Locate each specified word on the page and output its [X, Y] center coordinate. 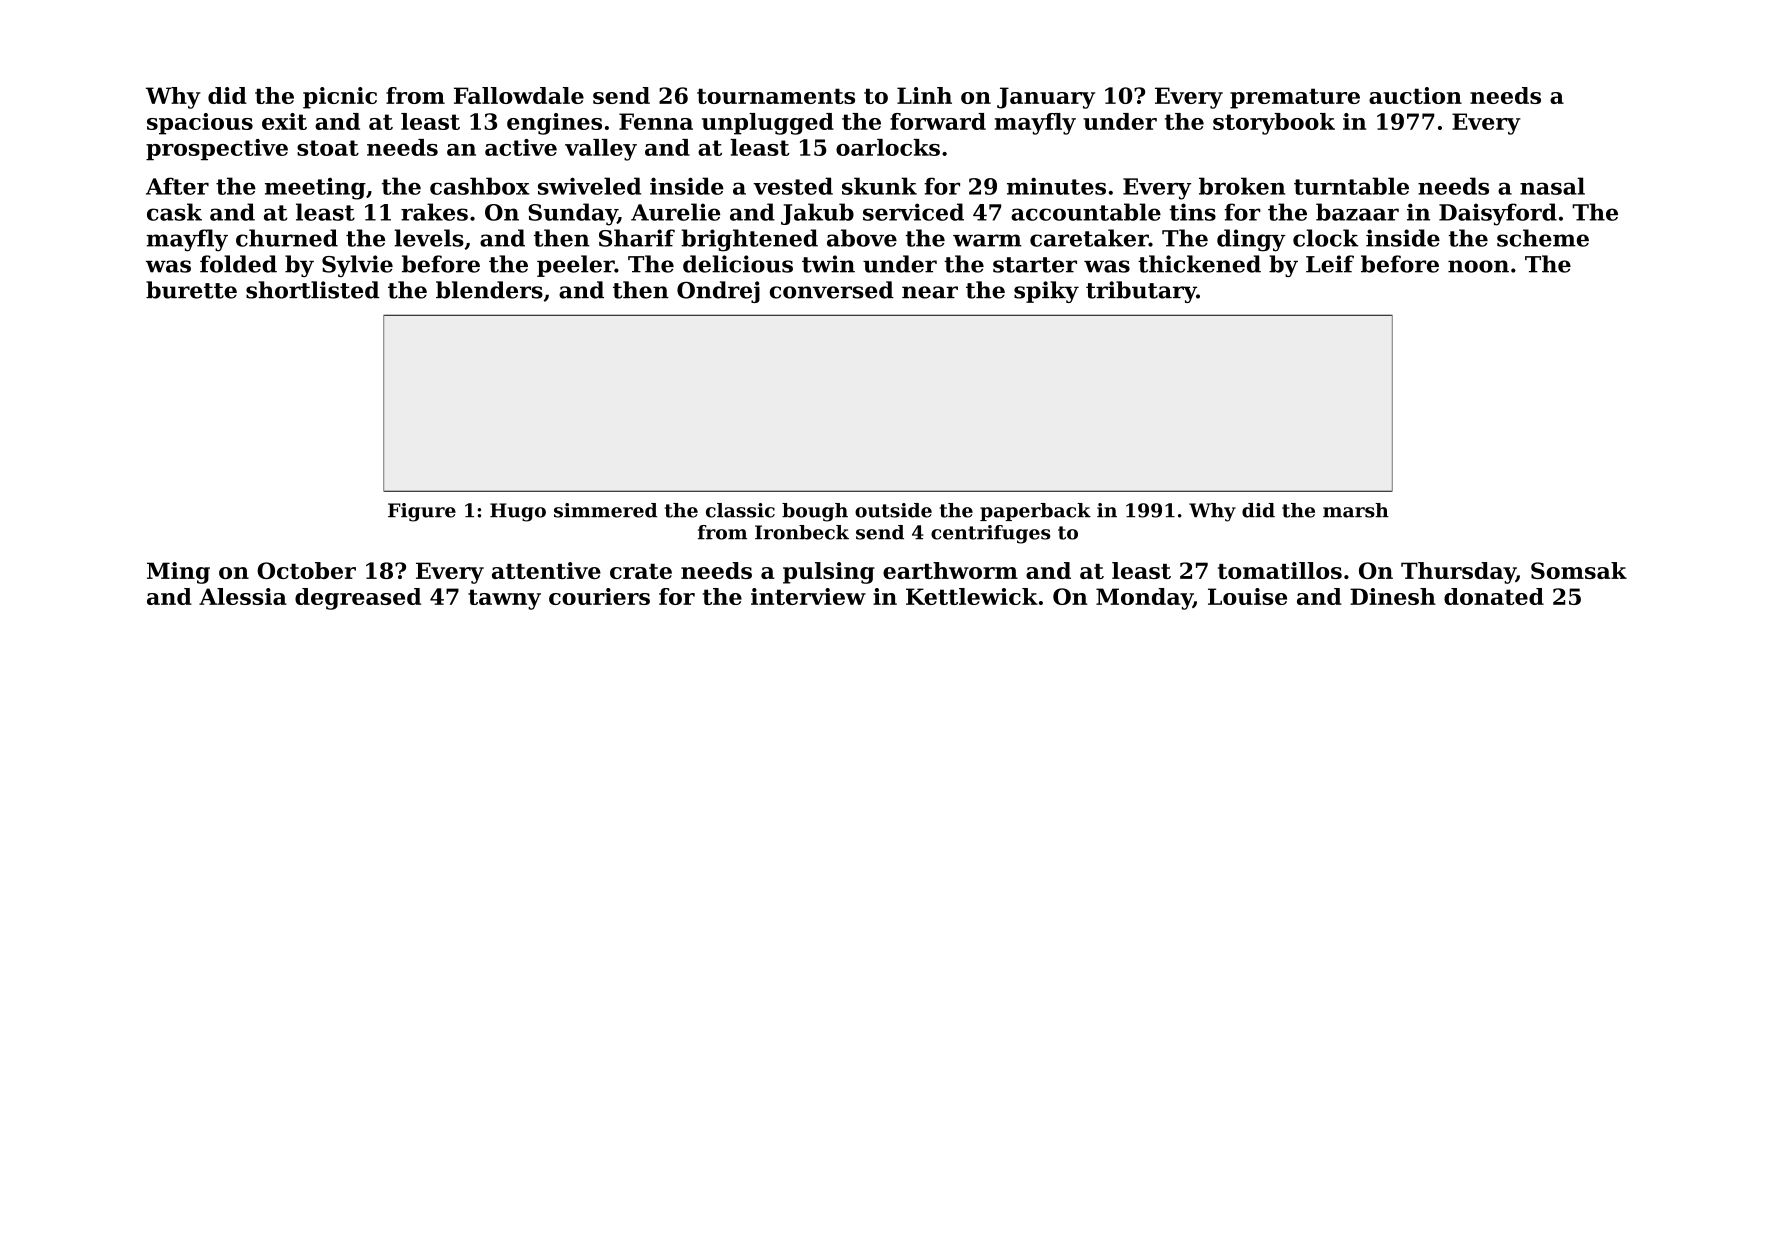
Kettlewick [972, 596]
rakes [434, 212]
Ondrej [718, 292]
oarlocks [888, 147]
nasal [1552, 186]
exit [284, 121]
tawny [504, 599]
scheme [1543, 238]
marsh [1356, 510]
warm [987, 240]
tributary [1141, 292]
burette [191, 290]
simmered [605, 510]
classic [740, 510]
